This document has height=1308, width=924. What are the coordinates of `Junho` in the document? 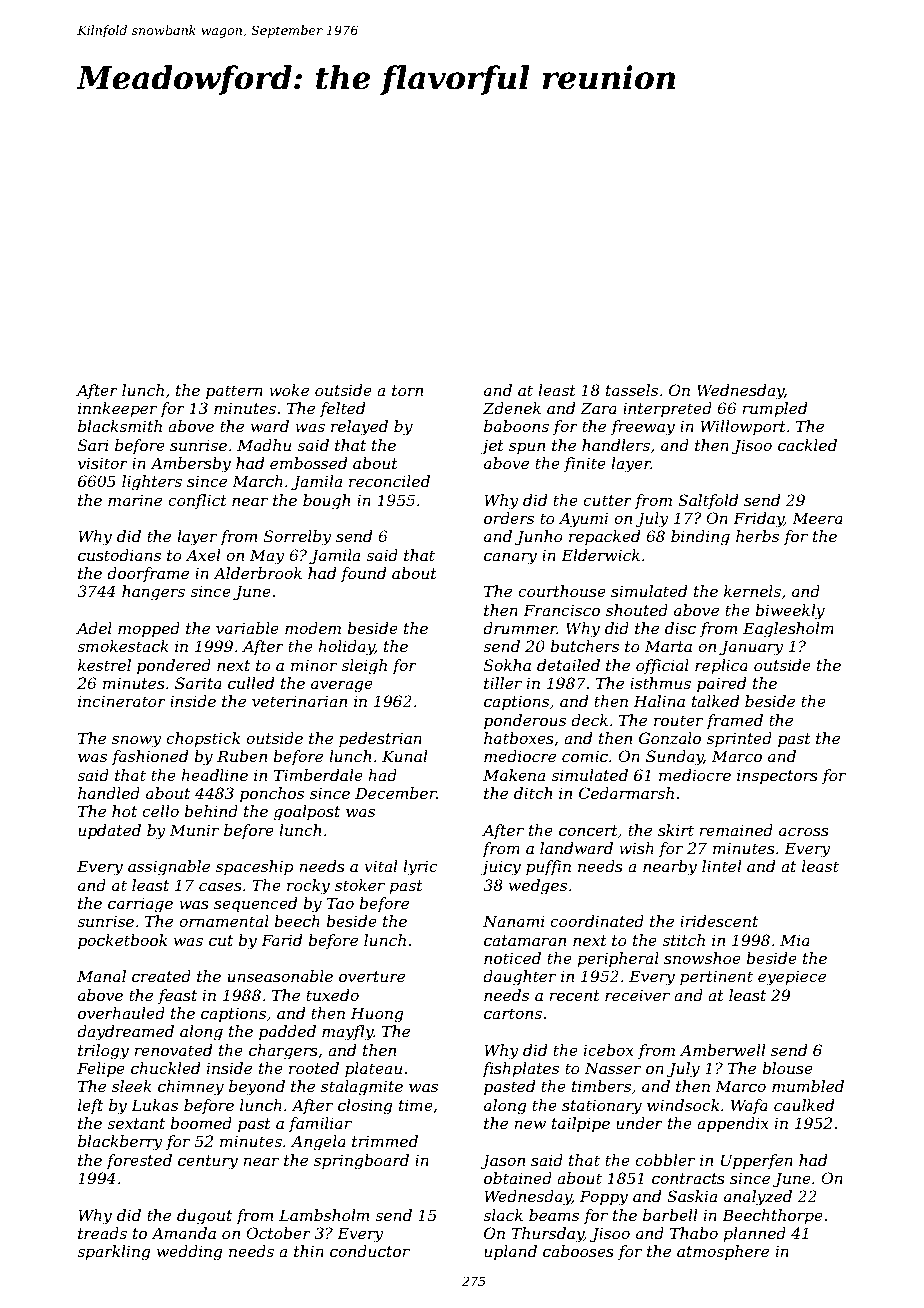 It's located at (539, 537).
